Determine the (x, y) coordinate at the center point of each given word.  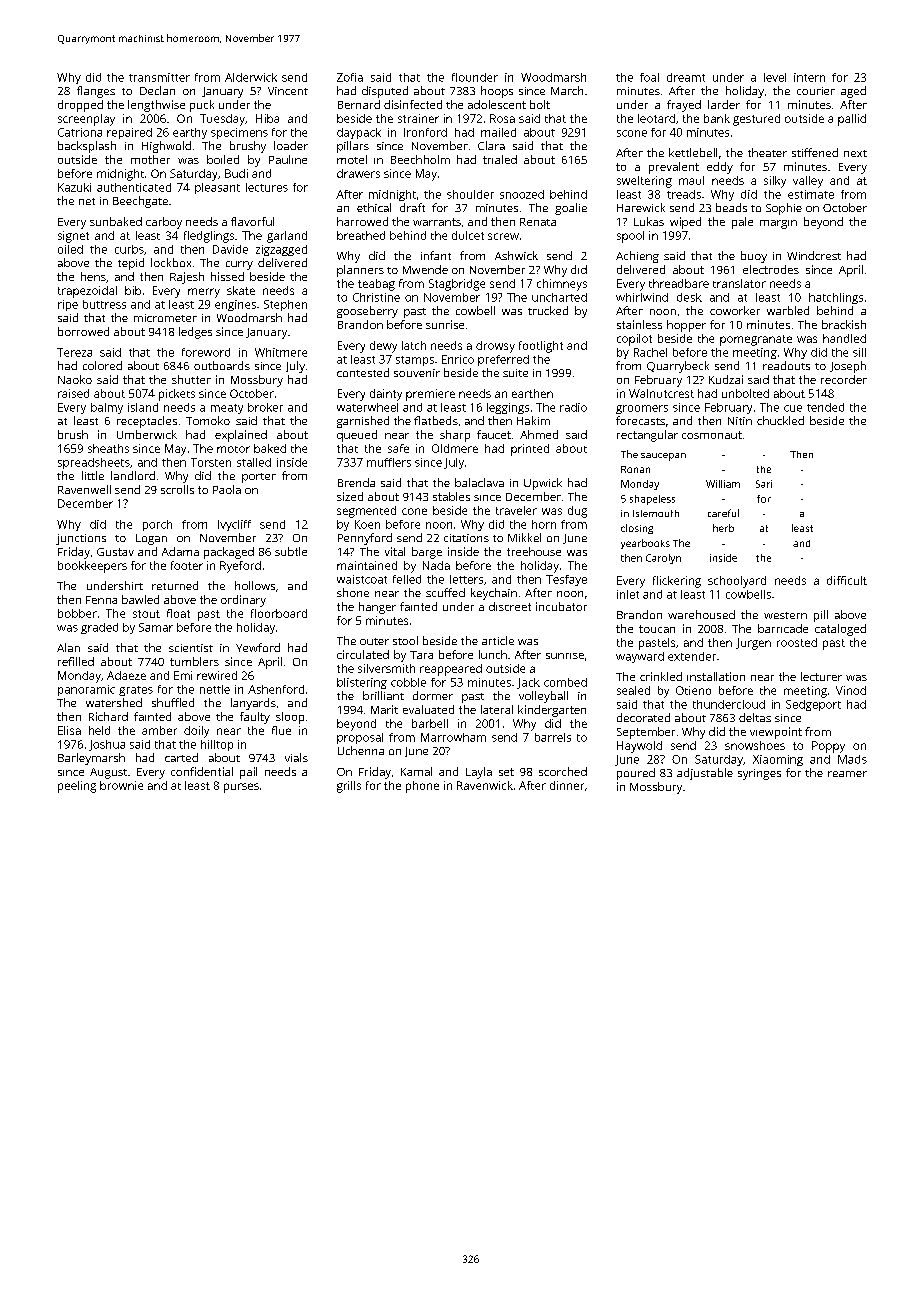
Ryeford (240, 567)
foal (649, 77)
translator (739, 283)
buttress (104, 304)
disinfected (413, 104)
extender (692, 656)
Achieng (637, 257)
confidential (202, 771)
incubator (561, 606)
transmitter (159, 77)
